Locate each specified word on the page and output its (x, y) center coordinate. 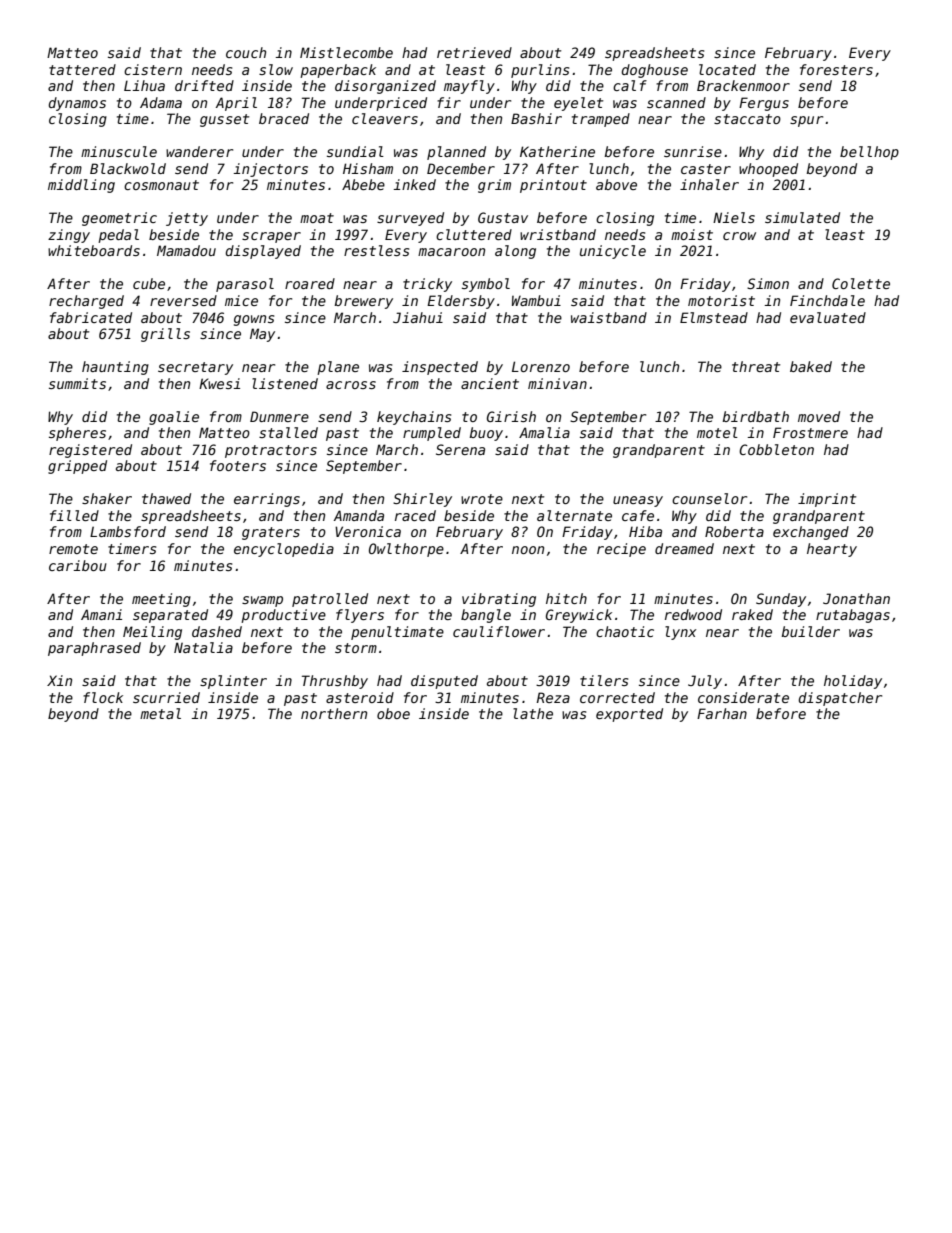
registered (90, 451)
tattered (82, 69)
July (705, 682)
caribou (78, 565)
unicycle (613, 252)
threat (756, 366)
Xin (59, 680)
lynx (680, 633)
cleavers (385, 118)
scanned (676, 102)
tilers (604, 680)
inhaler (709, 184)
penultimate (397, 633)
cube (149, 283)
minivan (557, 383)
